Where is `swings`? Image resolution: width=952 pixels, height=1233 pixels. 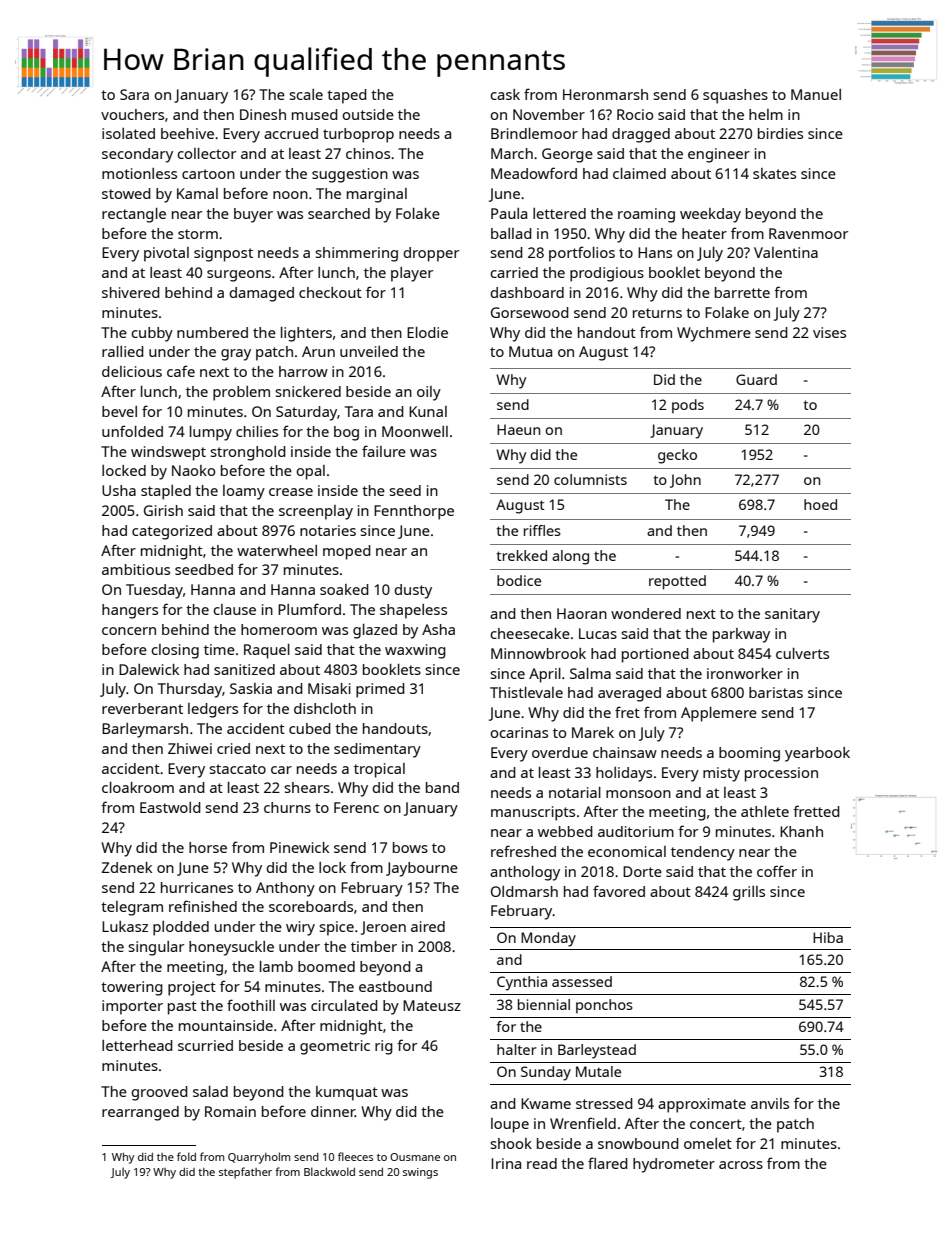
swings is located at coordinates (420, 1173).
